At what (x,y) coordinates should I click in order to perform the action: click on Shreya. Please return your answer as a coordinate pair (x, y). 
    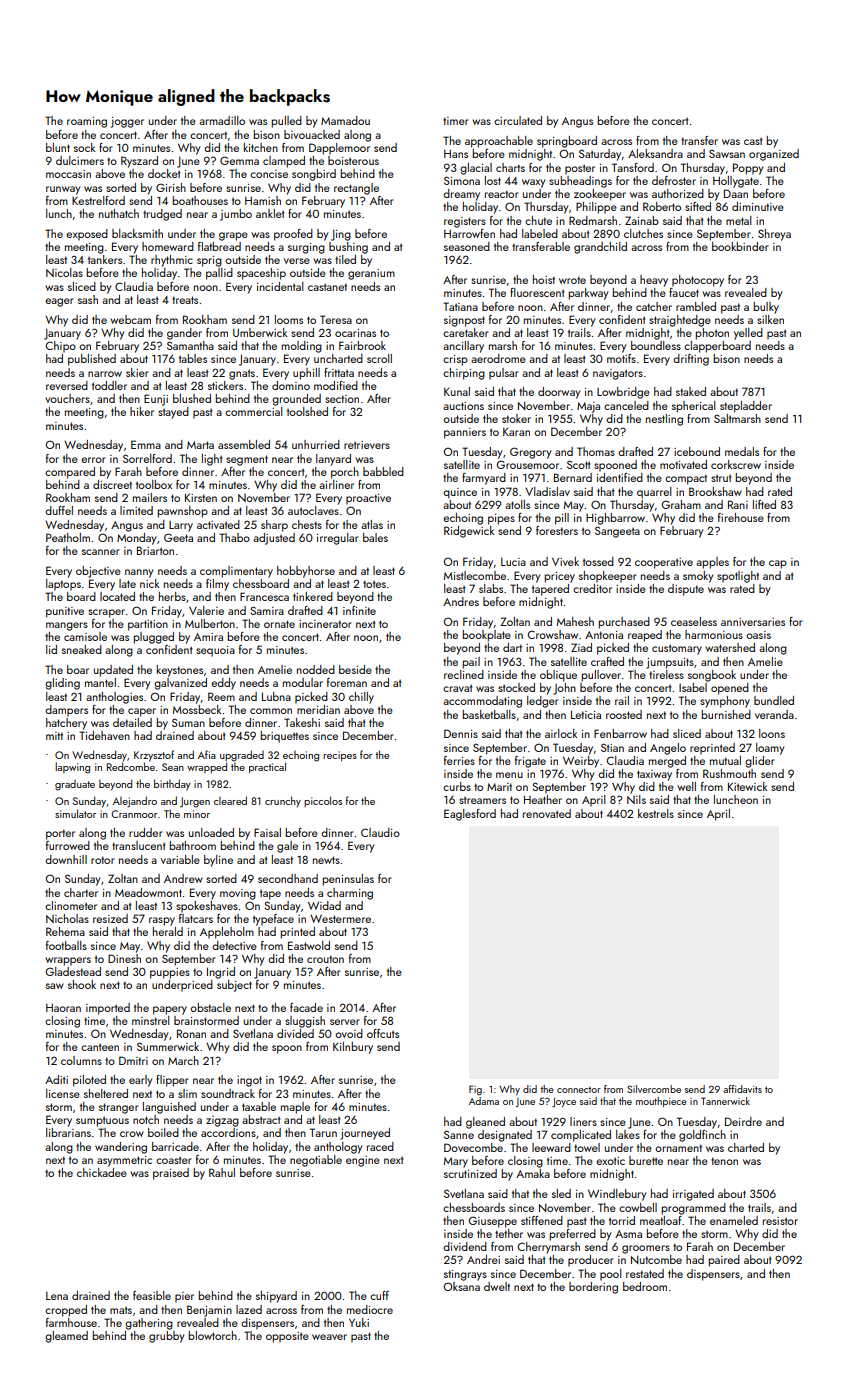
    Looking at the image, I should click on (774, 235).
